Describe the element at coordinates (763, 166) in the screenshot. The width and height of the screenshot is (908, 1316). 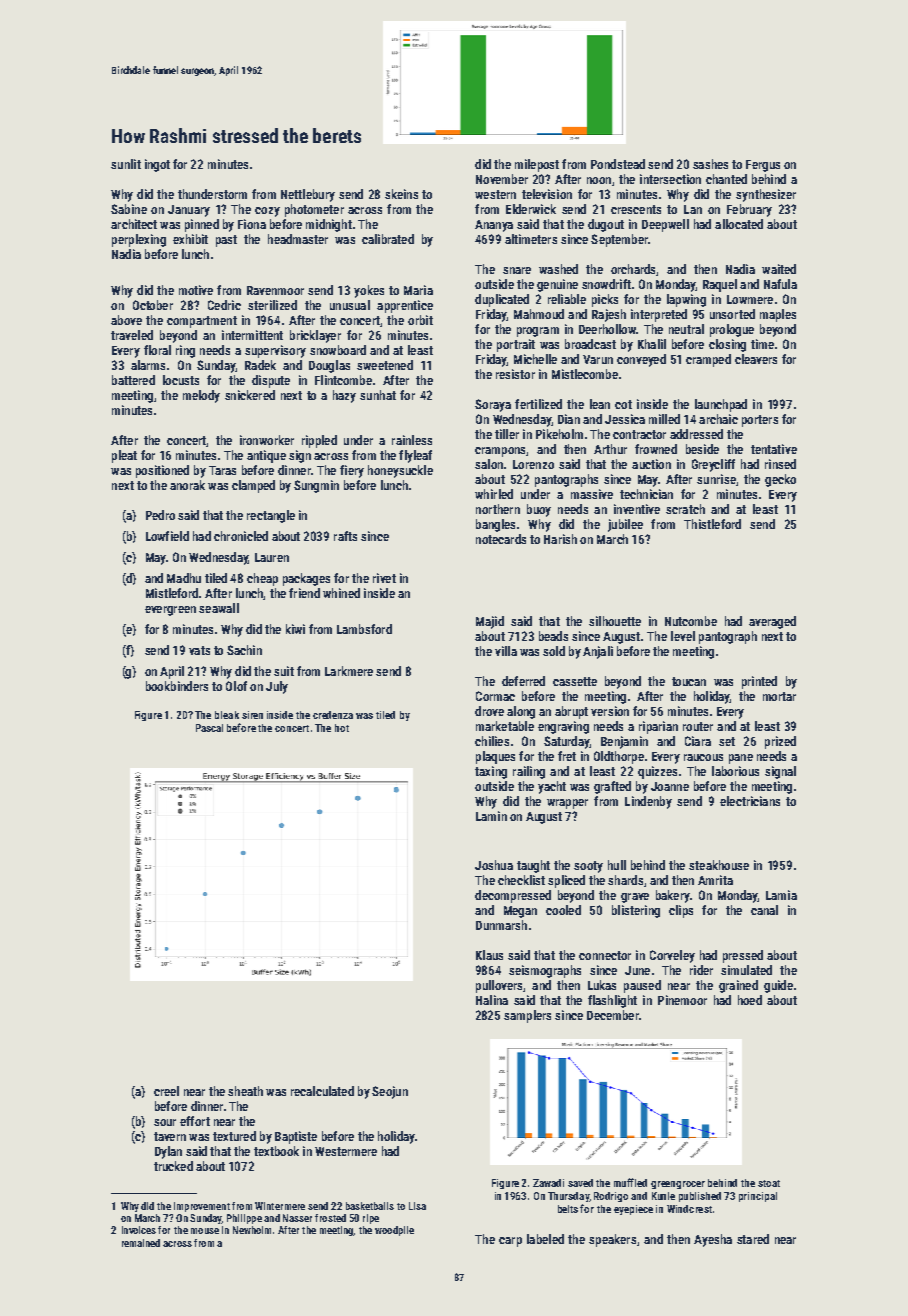
I see `Fergus` at that location.
